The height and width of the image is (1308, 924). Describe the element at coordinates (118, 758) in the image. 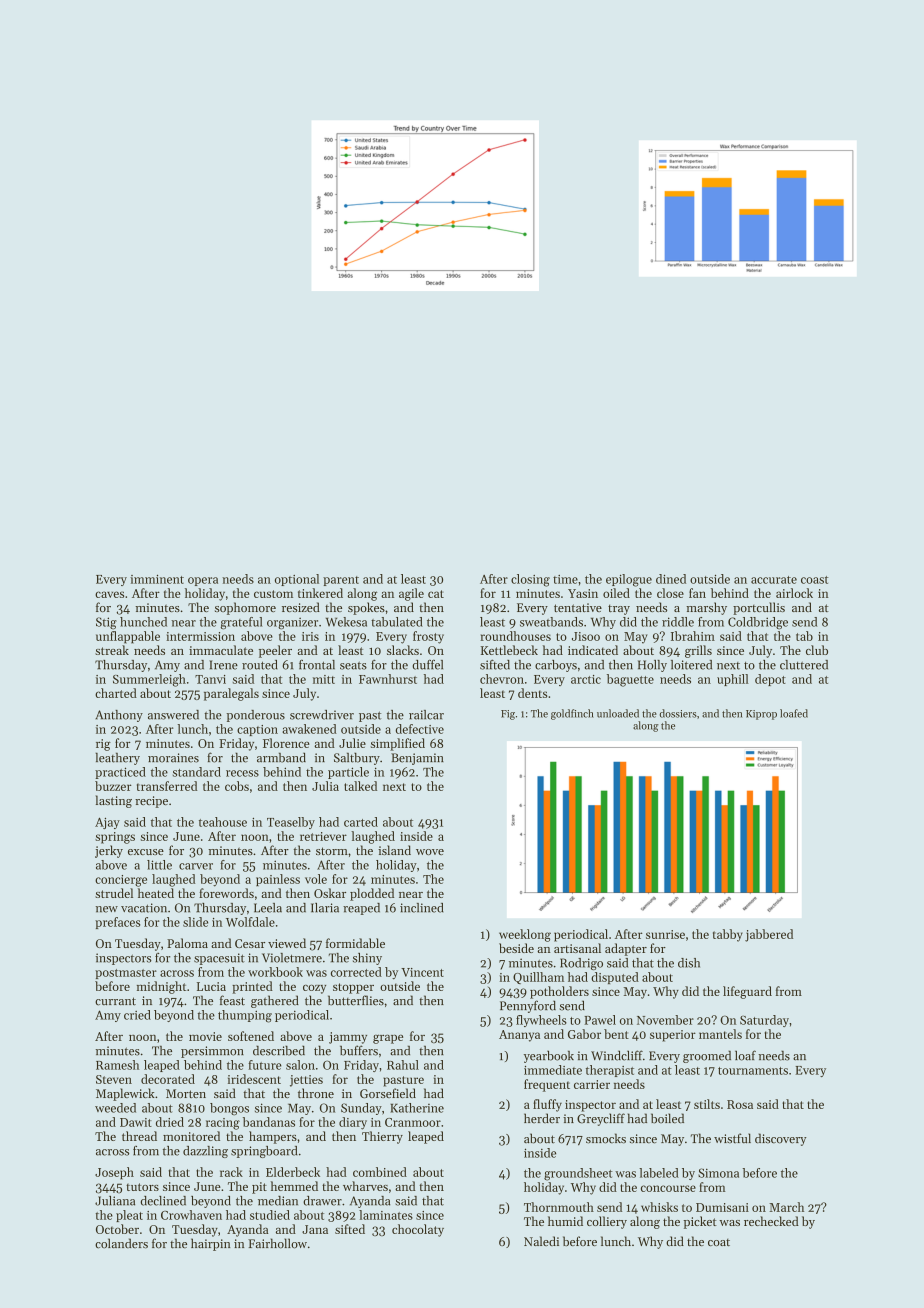

I see `leathery` at that location.
